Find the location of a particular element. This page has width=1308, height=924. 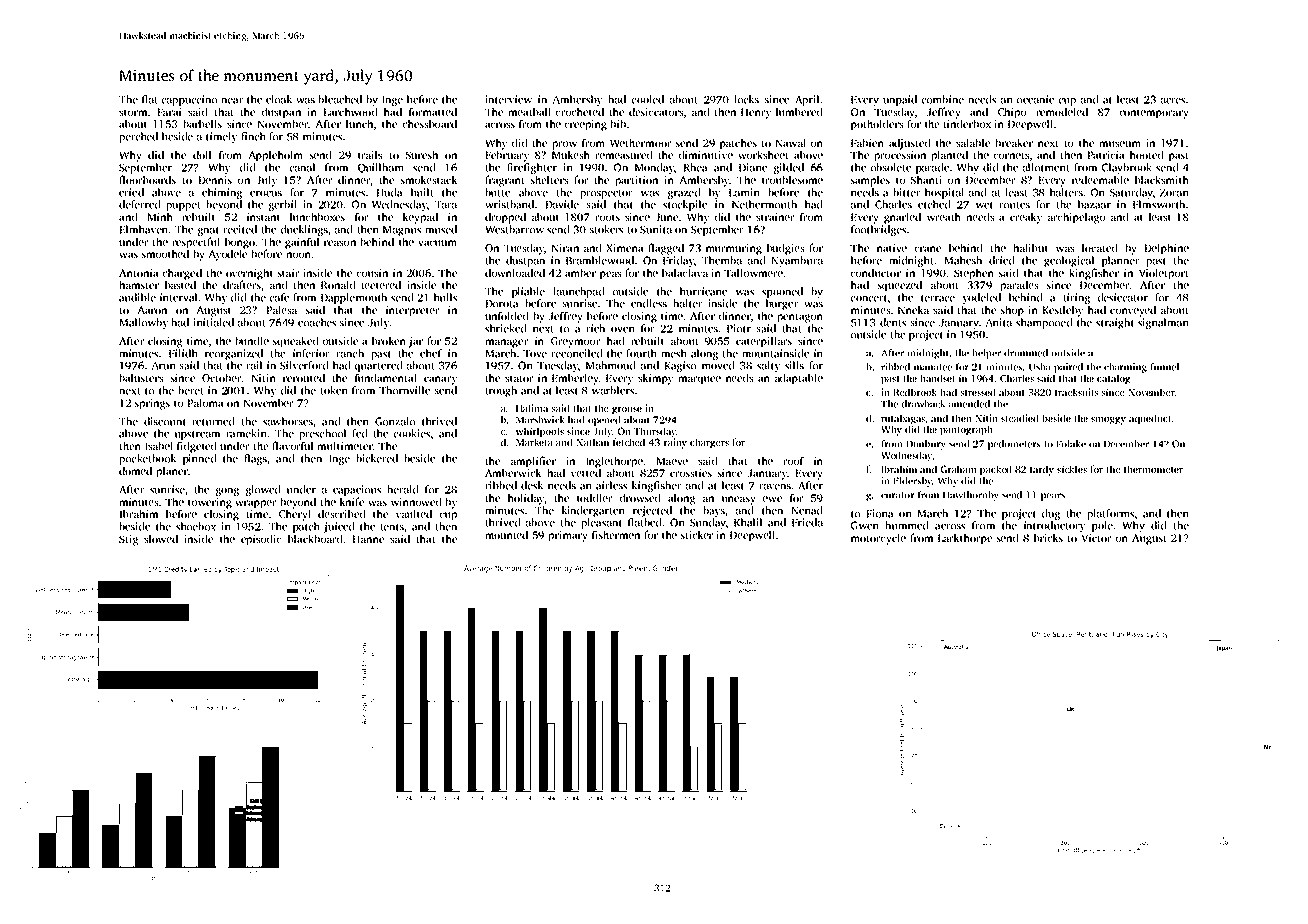

oven is located at coordinates (622, 330).
